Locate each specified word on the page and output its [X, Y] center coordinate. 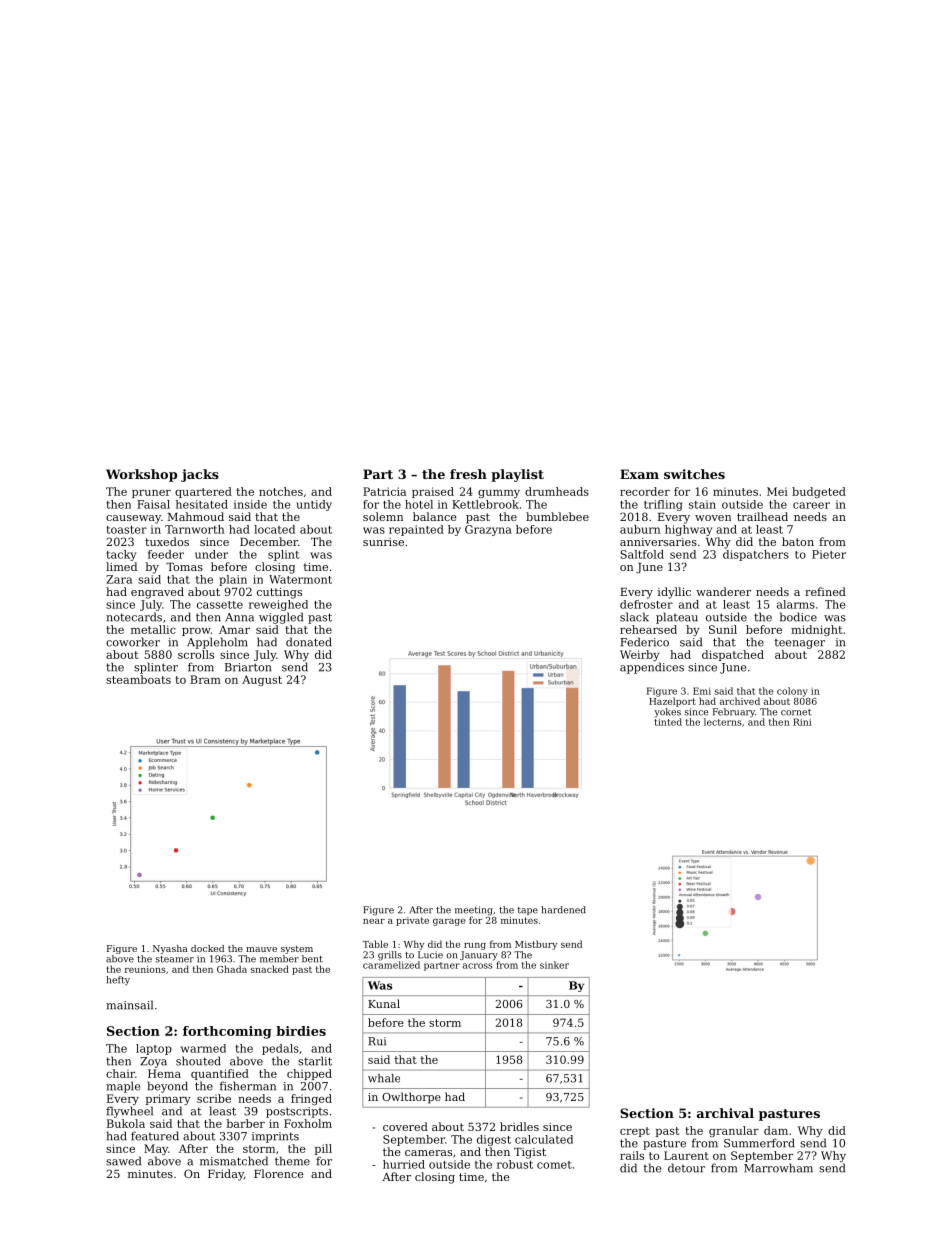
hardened [563, 910]
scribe [214, 1098]
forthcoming [227, 1032]
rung [475, 946]
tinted [668, 722]
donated [309, 642]
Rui [377, 1041]
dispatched [733, 655]
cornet [796, 712]
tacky [121, 555]
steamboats [138, 679]
